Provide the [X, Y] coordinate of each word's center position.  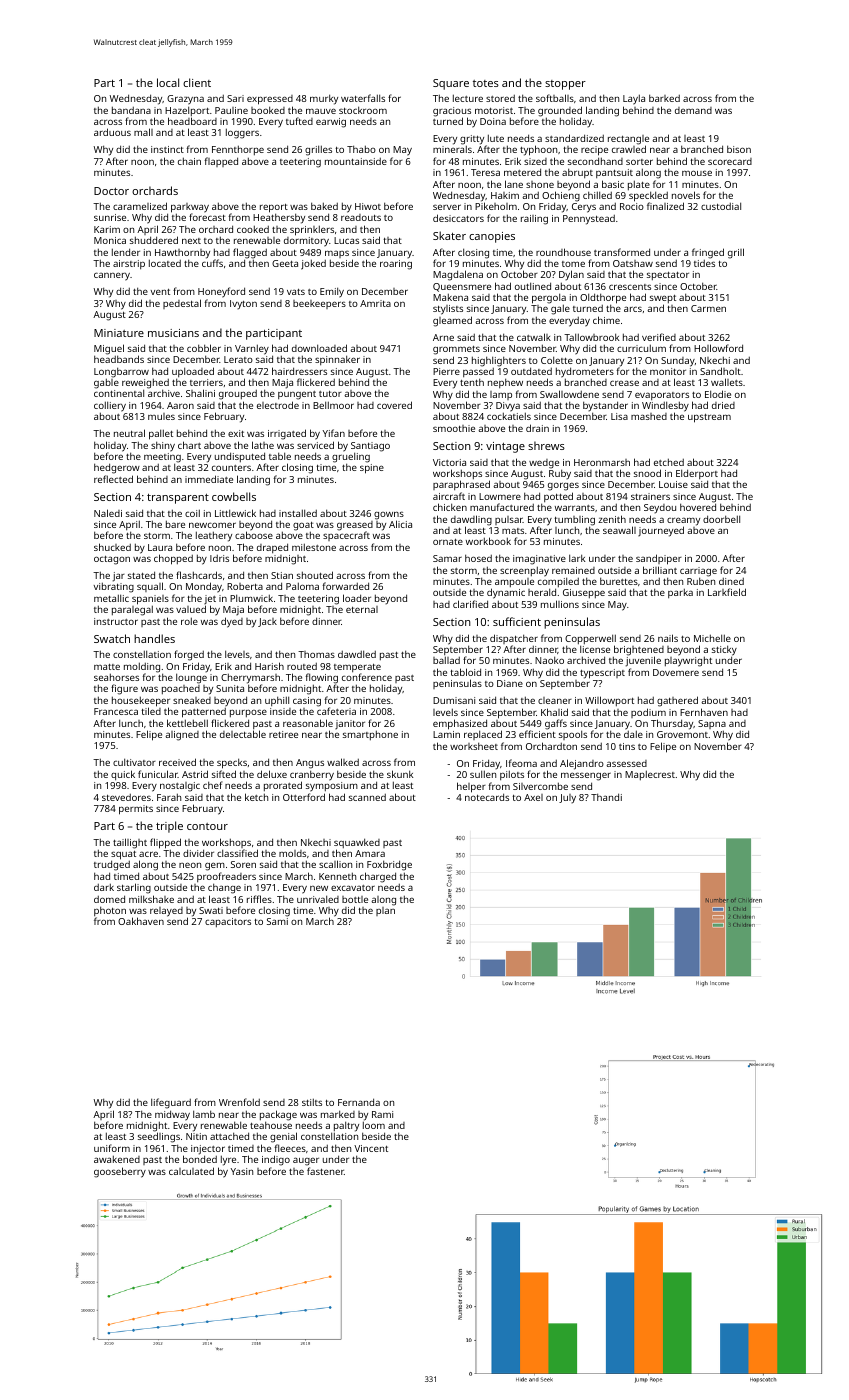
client [197, 82]
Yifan [334, 433]
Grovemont [682, 734]
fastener [325, 1171]
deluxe [272, 774]
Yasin [242, 1171]
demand [693, 110]
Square [451, 84]
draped [272, 548]
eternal [362, 609]
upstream [709, 418]
